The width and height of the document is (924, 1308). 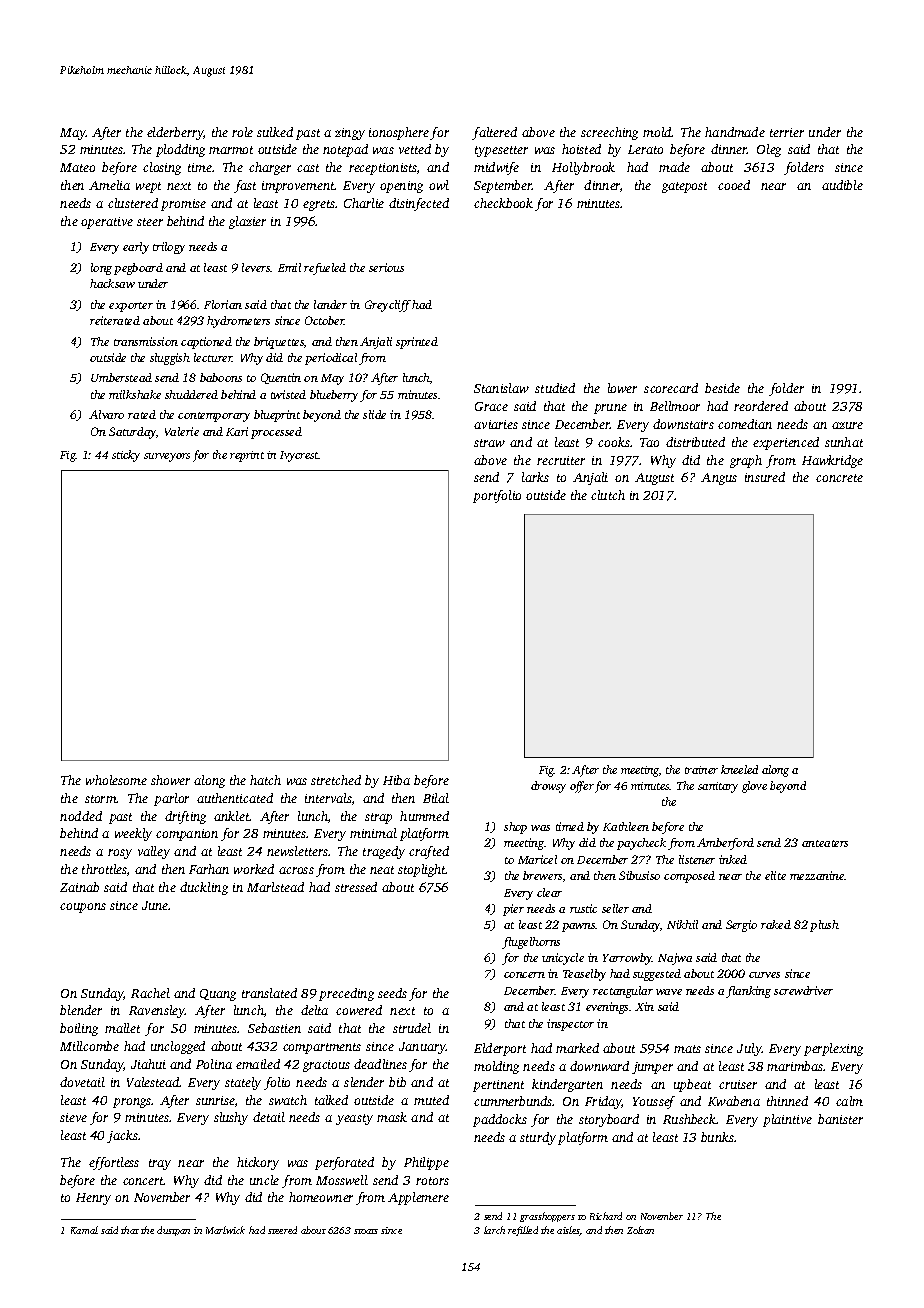 I want to click on beside, so click(x=722, y=388).
